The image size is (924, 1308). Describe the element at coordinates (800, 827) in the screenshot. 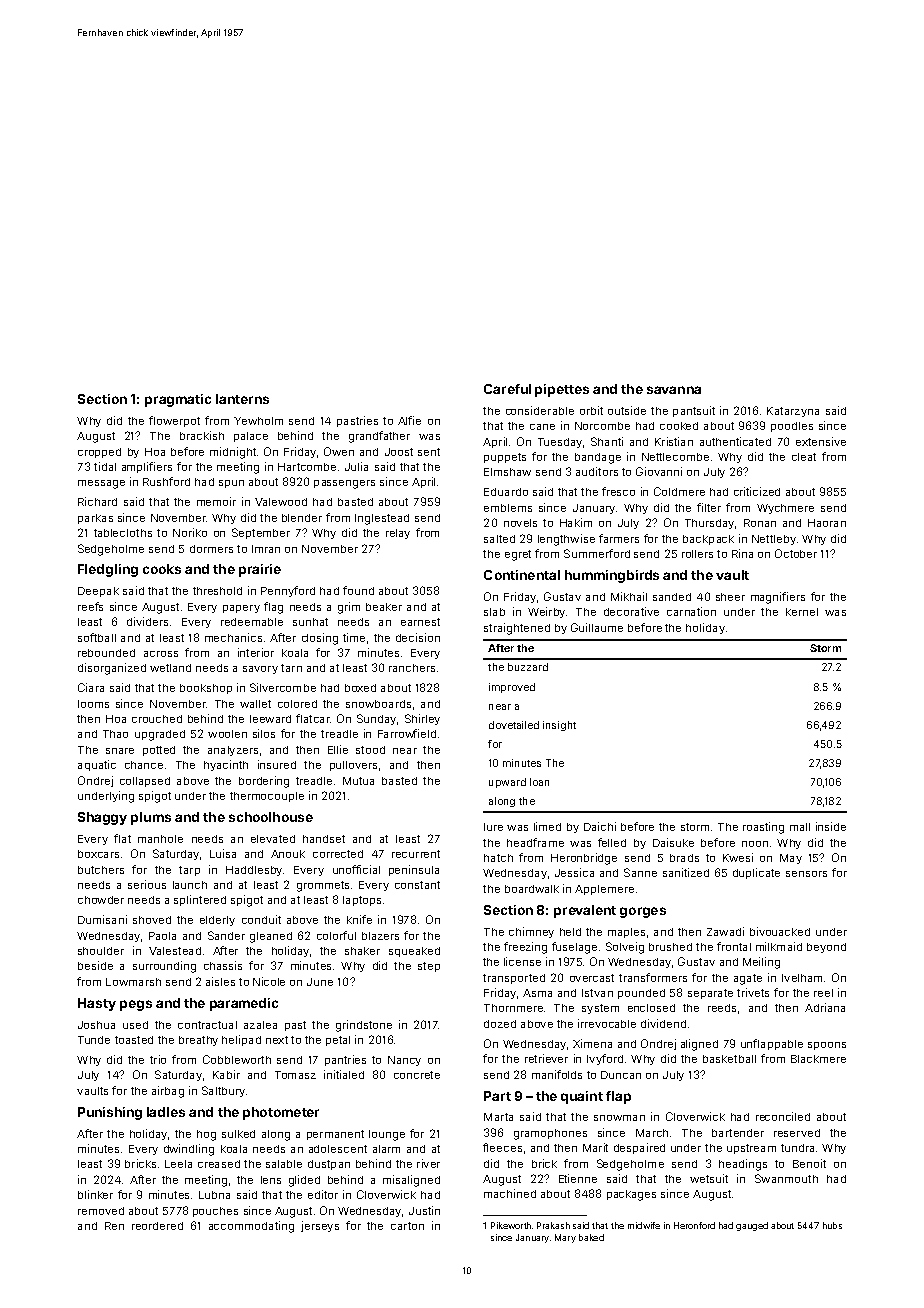

I see `mall` at that location.
